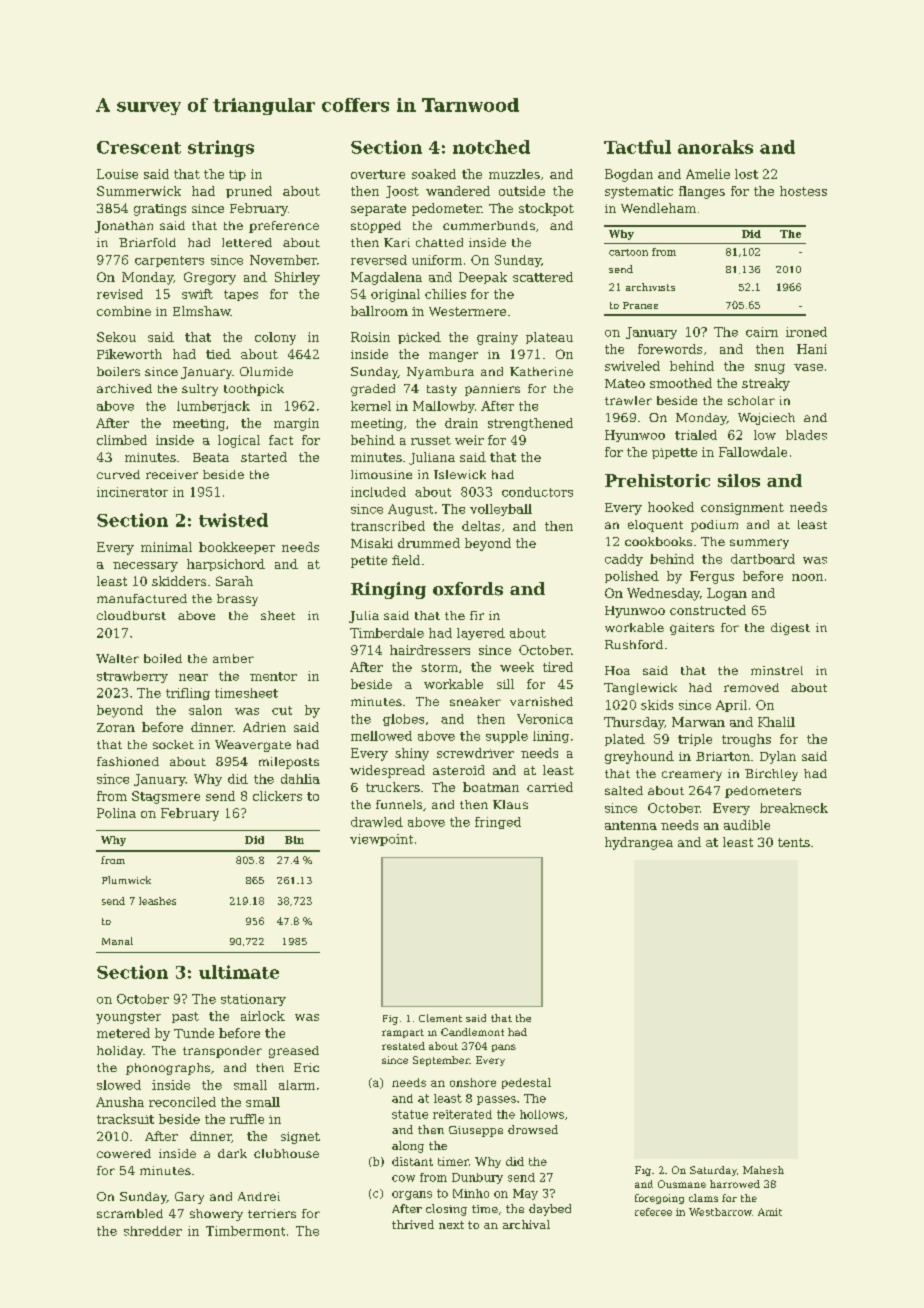 The image size is (924, 1308). I want to click on logical, so click(239, 441).
